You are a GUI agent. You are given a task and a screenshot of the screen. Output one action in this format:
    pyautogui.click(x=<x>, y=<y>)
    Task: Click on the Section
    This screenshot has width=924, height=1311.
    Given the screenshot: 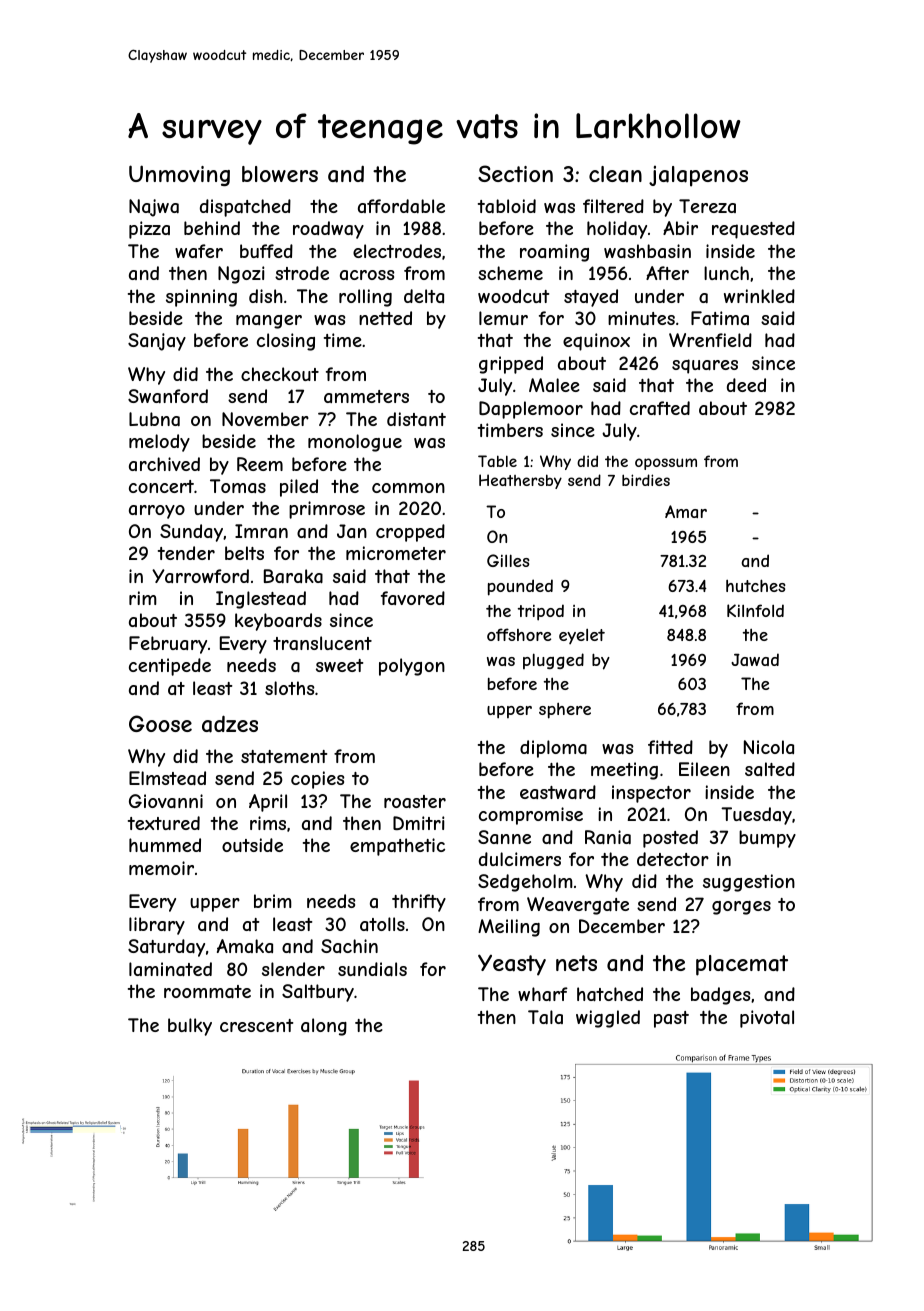 What is the action you would take?
    pyautogui.click(x=515, y=173)
